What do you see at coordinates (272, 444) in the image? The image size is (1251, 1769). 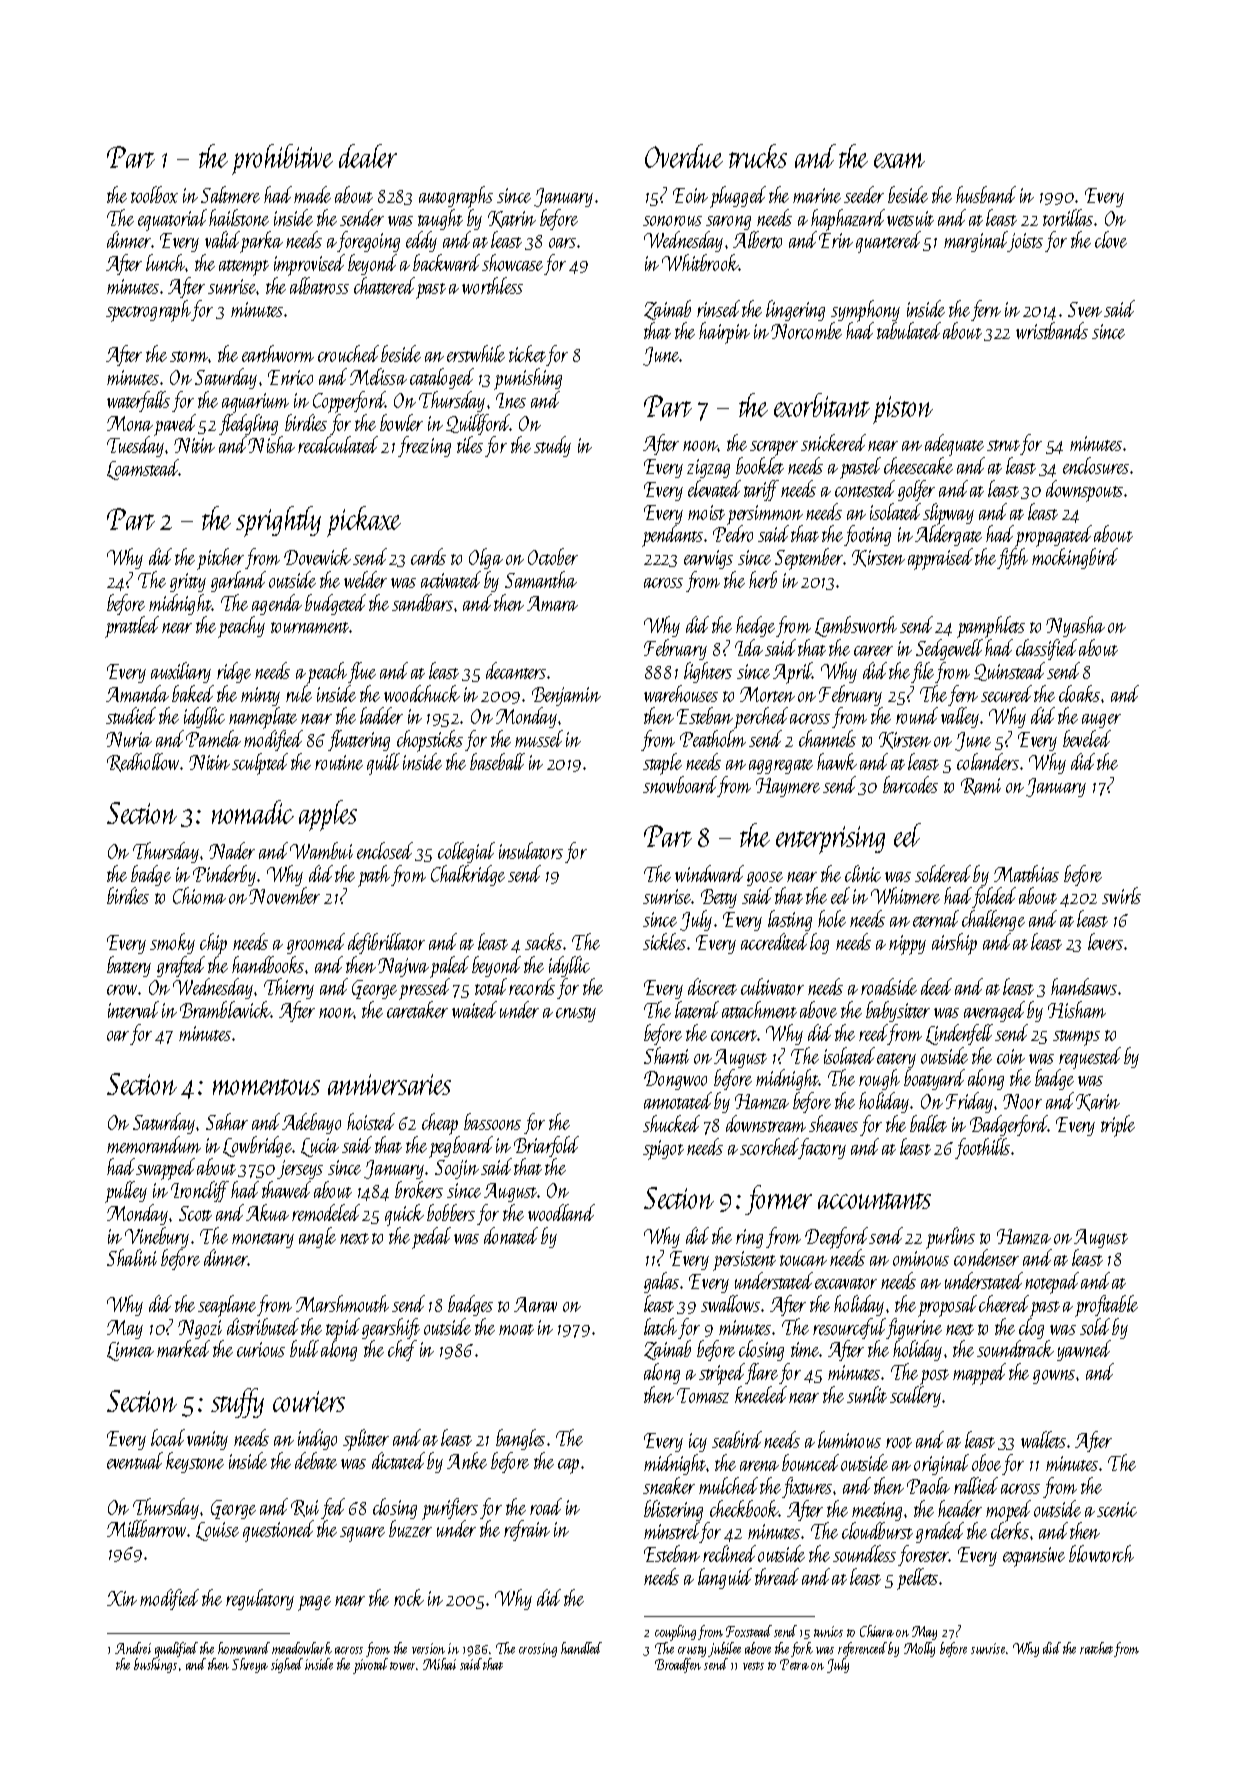 I see `Nisha` at bounding box center [272, 444].
